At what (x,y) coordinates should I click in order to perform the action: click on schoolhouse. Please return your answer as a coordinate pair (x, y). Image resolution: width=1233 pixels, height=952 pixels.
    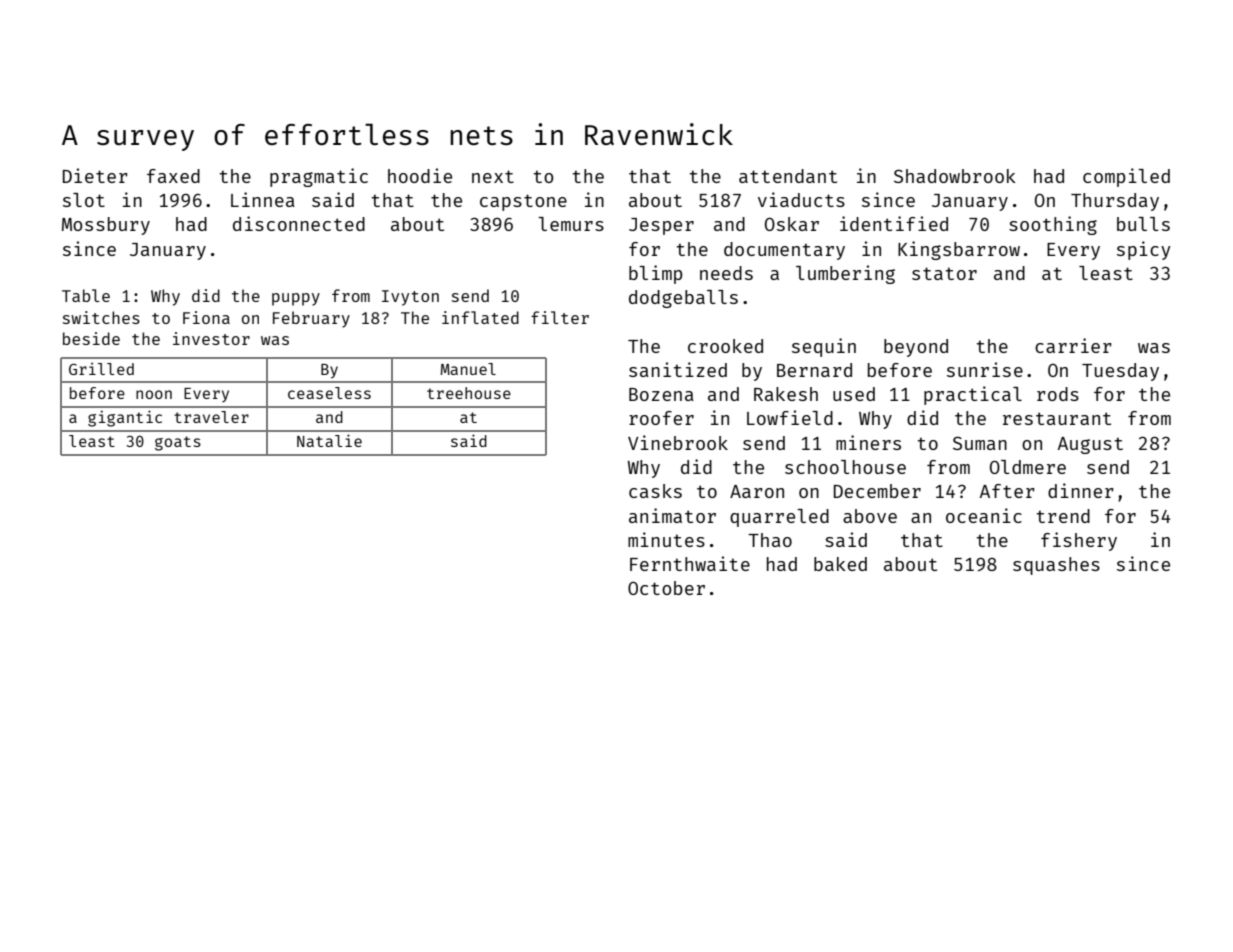
    Looking at the image, I should click on (845, 467).
